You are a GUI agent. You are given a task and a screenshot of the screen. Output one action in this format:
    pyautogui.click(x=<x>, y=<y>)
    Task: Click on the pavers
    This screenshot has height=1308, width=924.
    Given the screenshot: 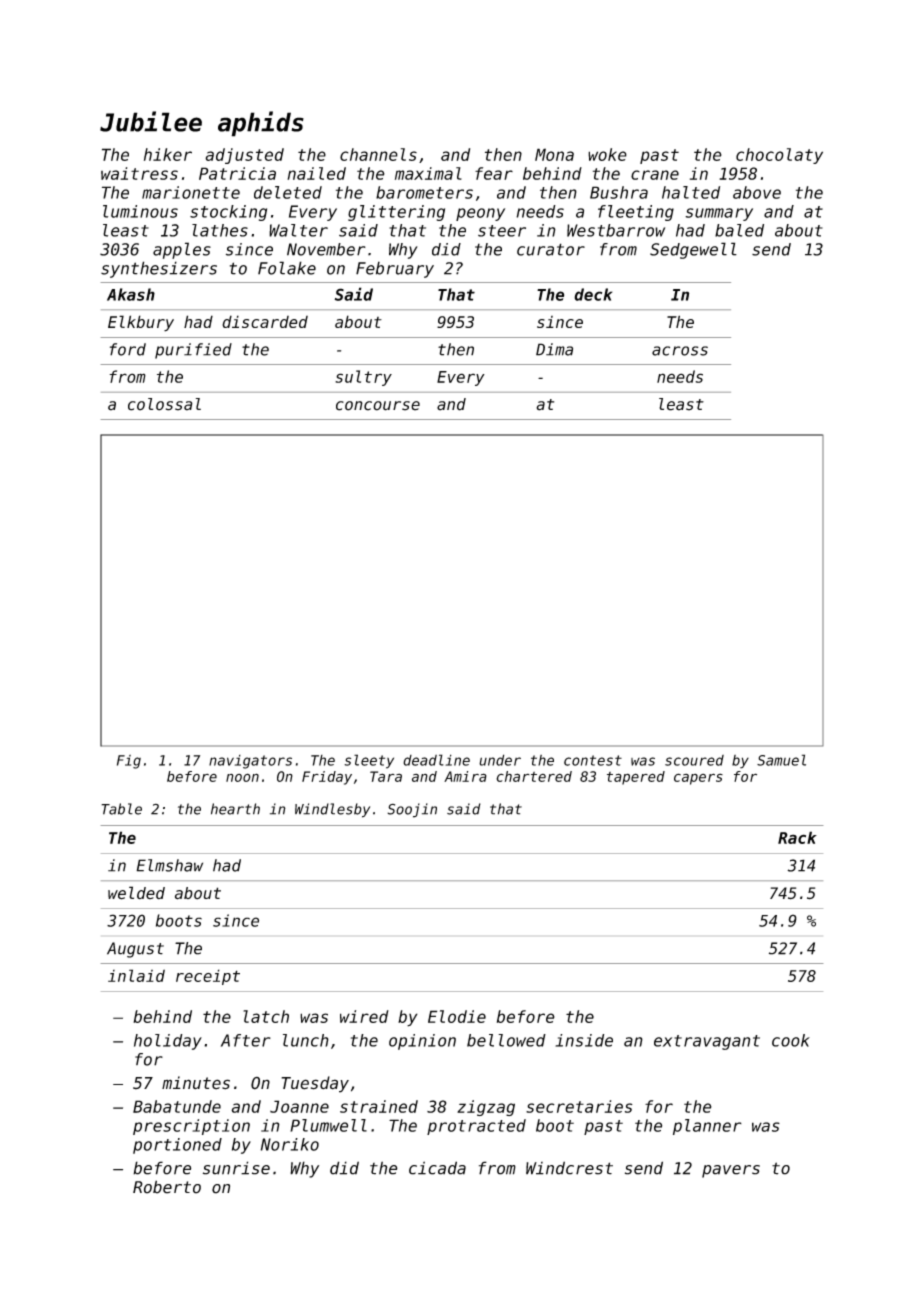 What is the action you would take?
    pyautogui.click(x=731, y=1171)
